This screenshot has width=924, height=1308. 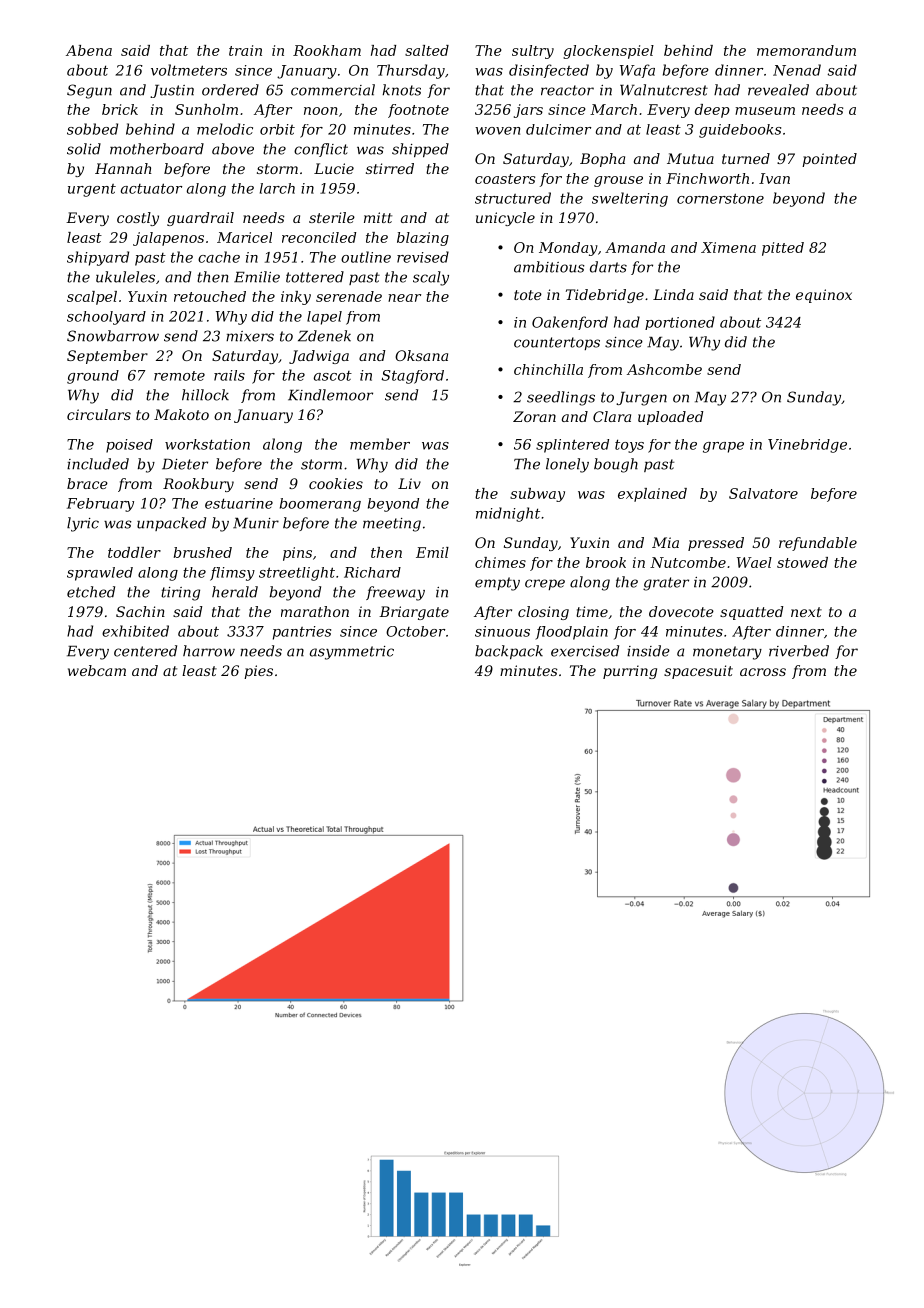 What do you see at coordinates (97, 670) in the screenshot?
I see `webcam` at bounding box center [97, 670].
